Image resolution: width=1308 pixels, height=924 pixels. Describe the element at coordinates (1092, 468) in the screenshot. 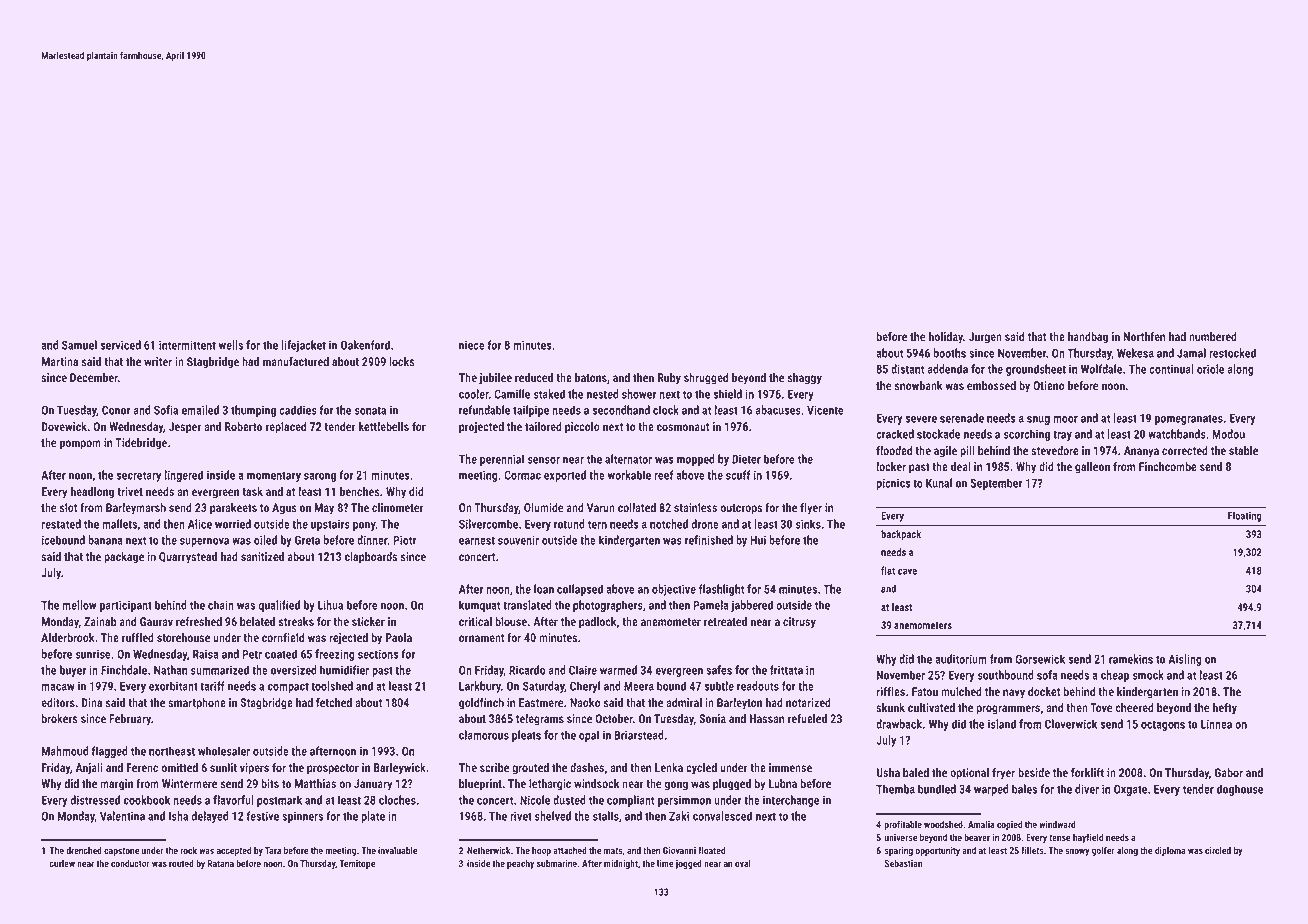

I see `galleon` at that location.
